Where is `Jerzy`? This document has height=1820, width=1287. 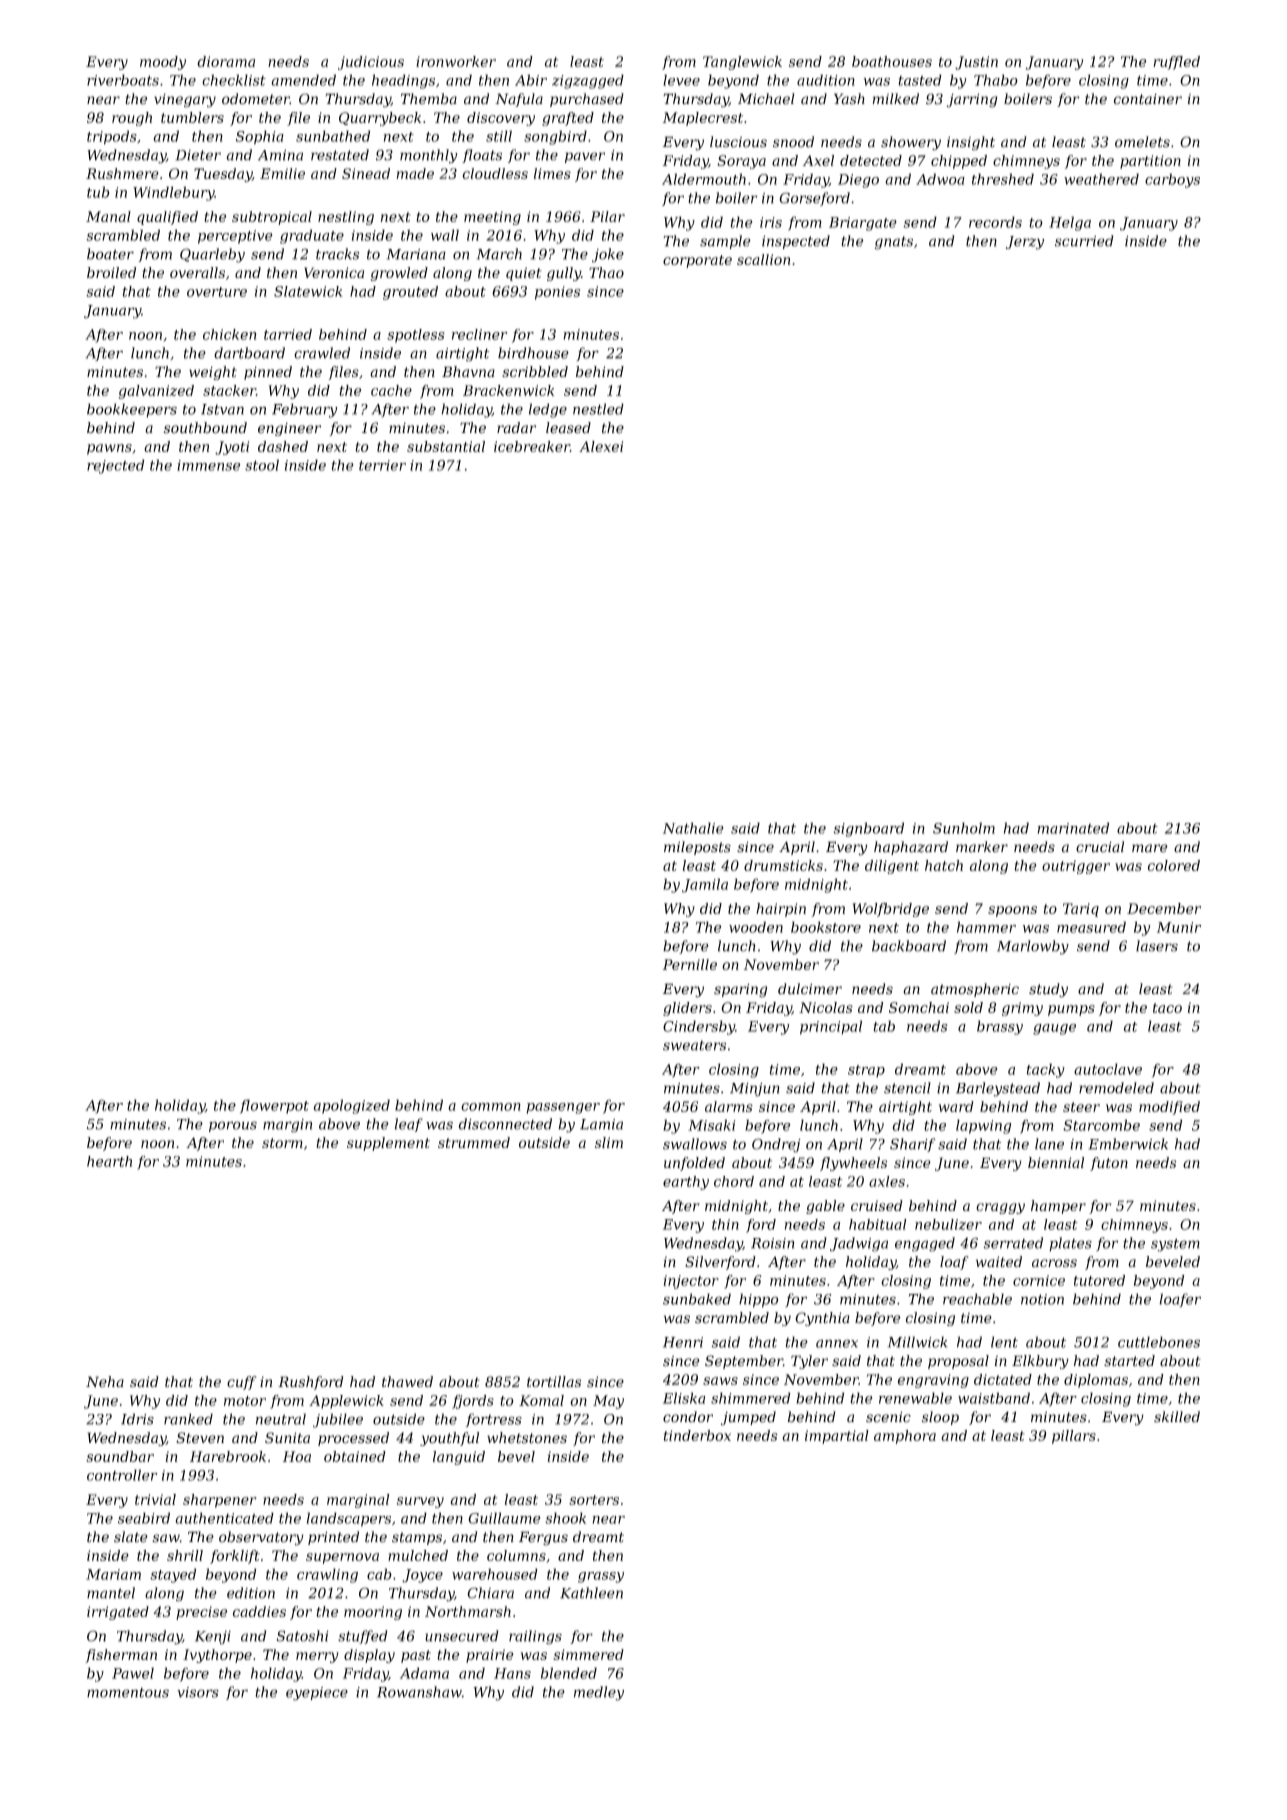 Jerzy is located at coordinates (1025, 243).
